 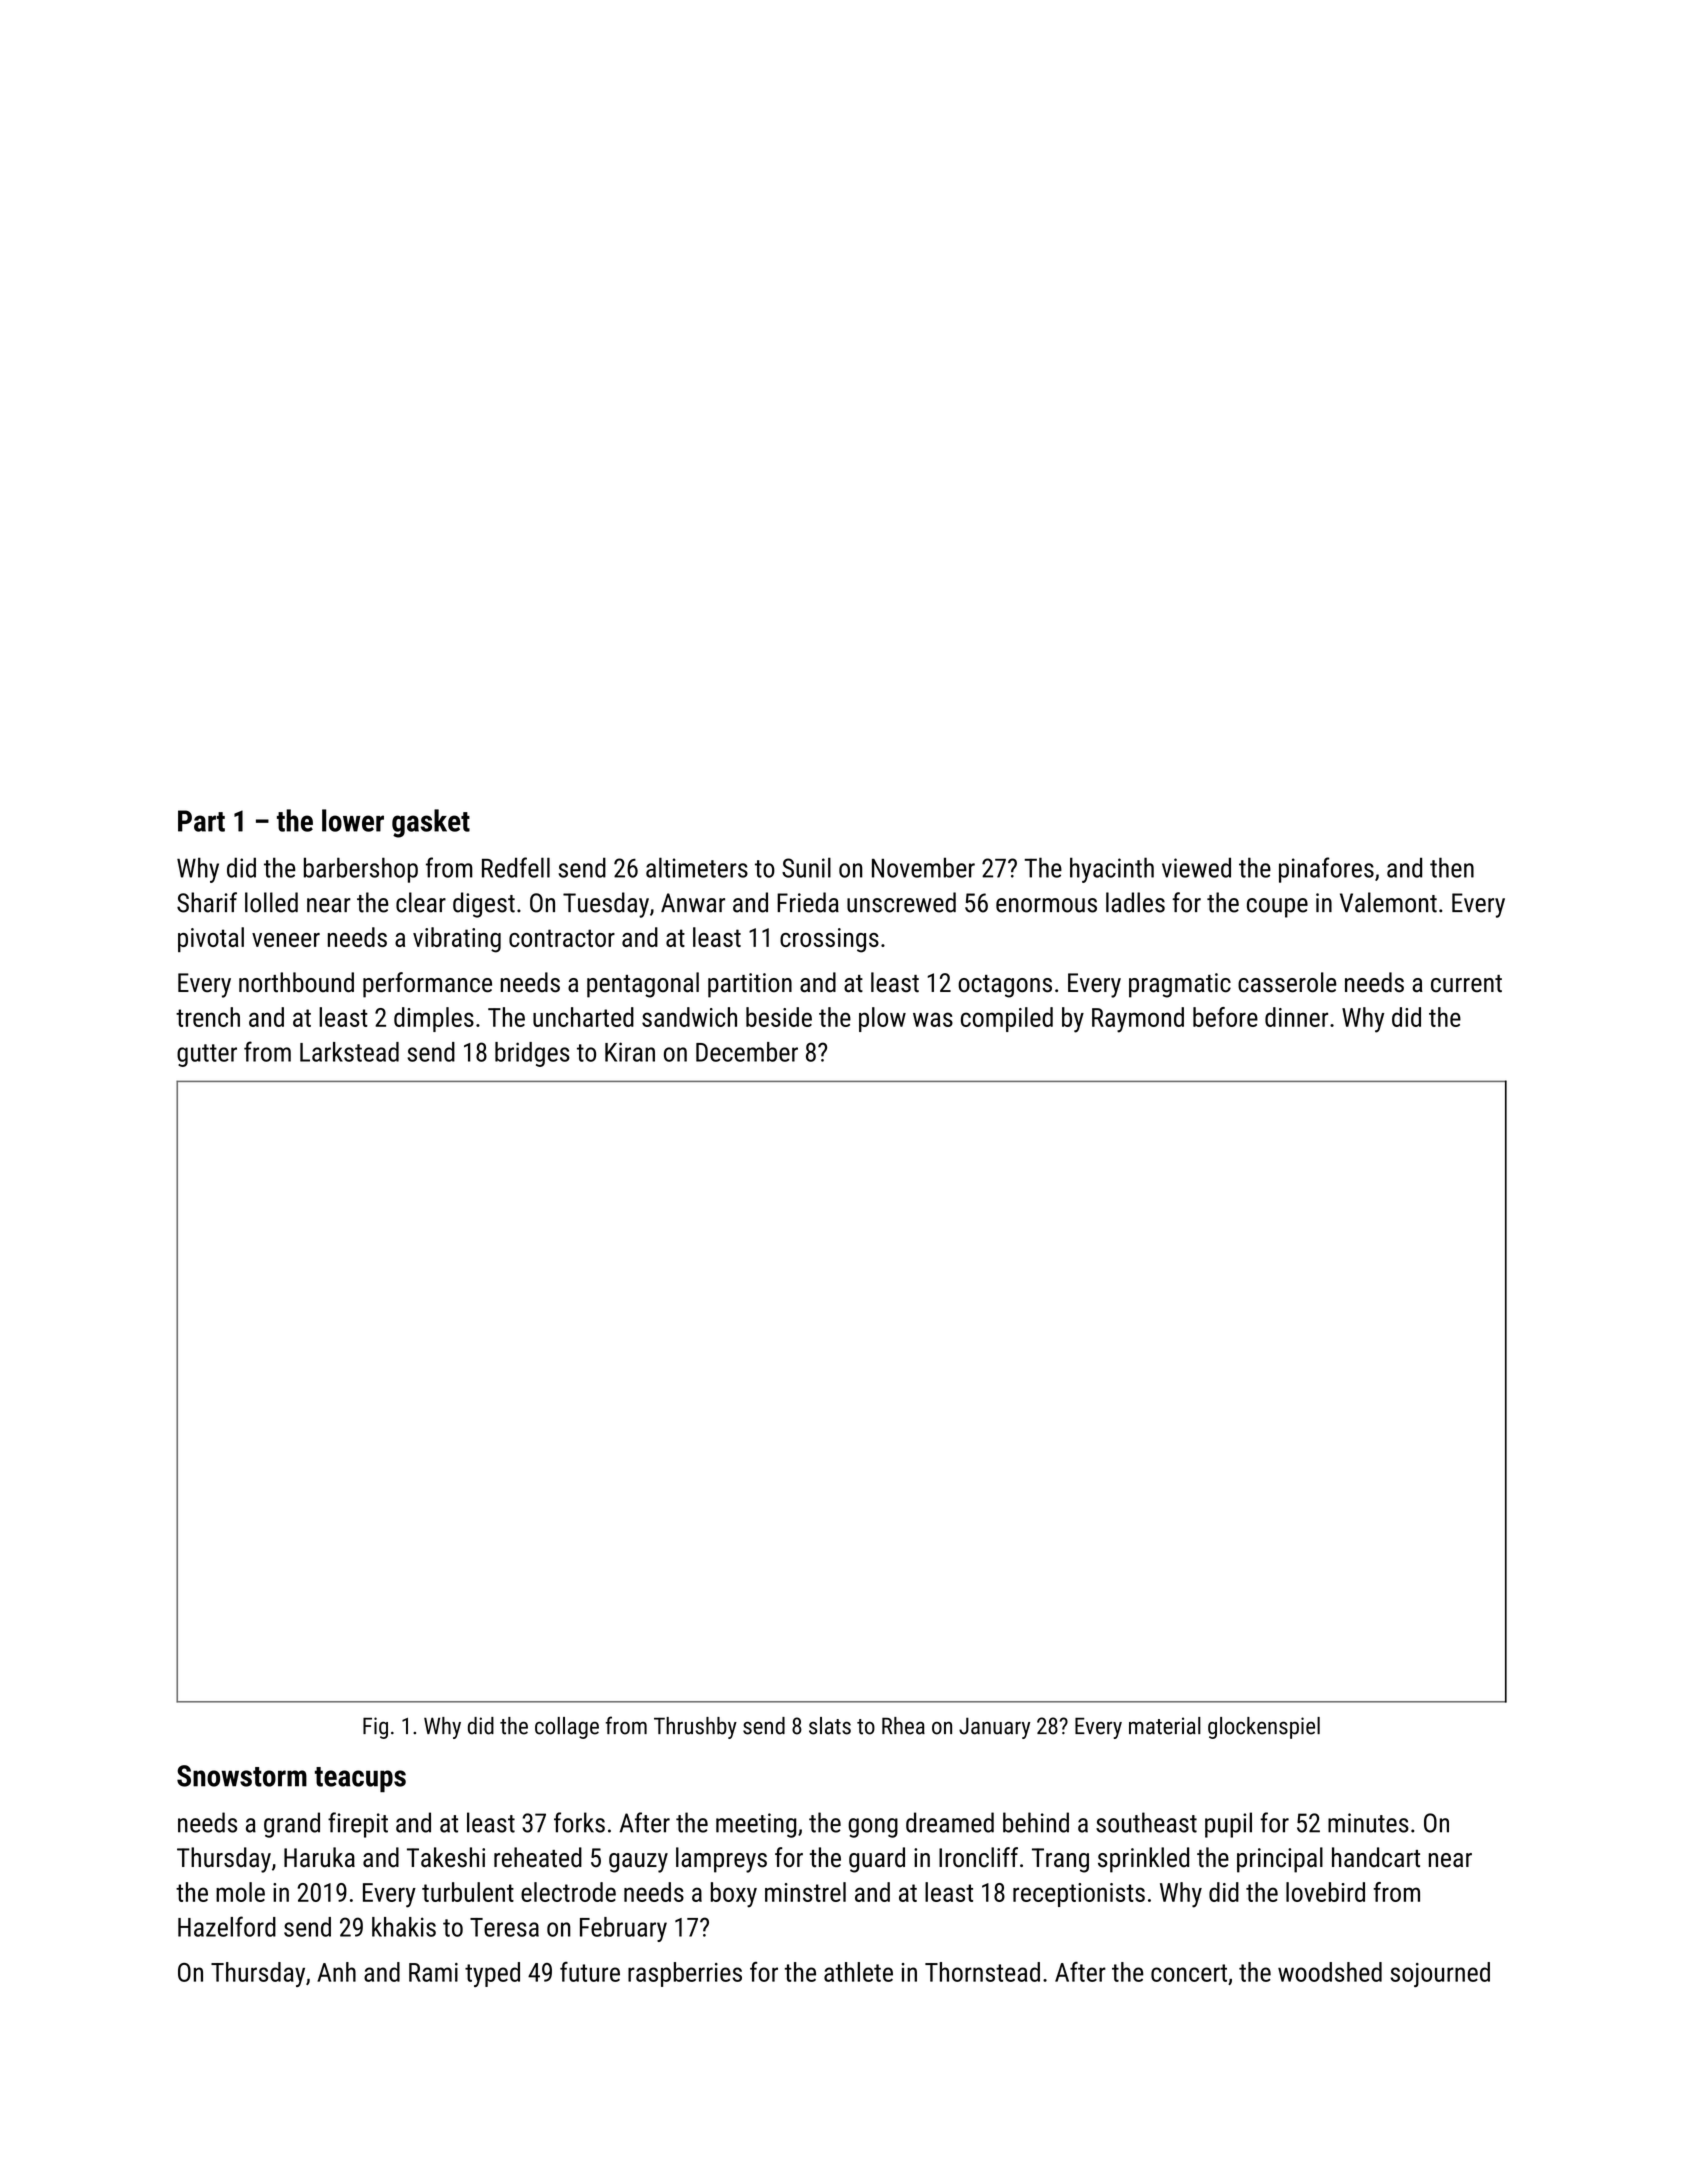 I want to click on viewed, so click(x=1196, y=867).
